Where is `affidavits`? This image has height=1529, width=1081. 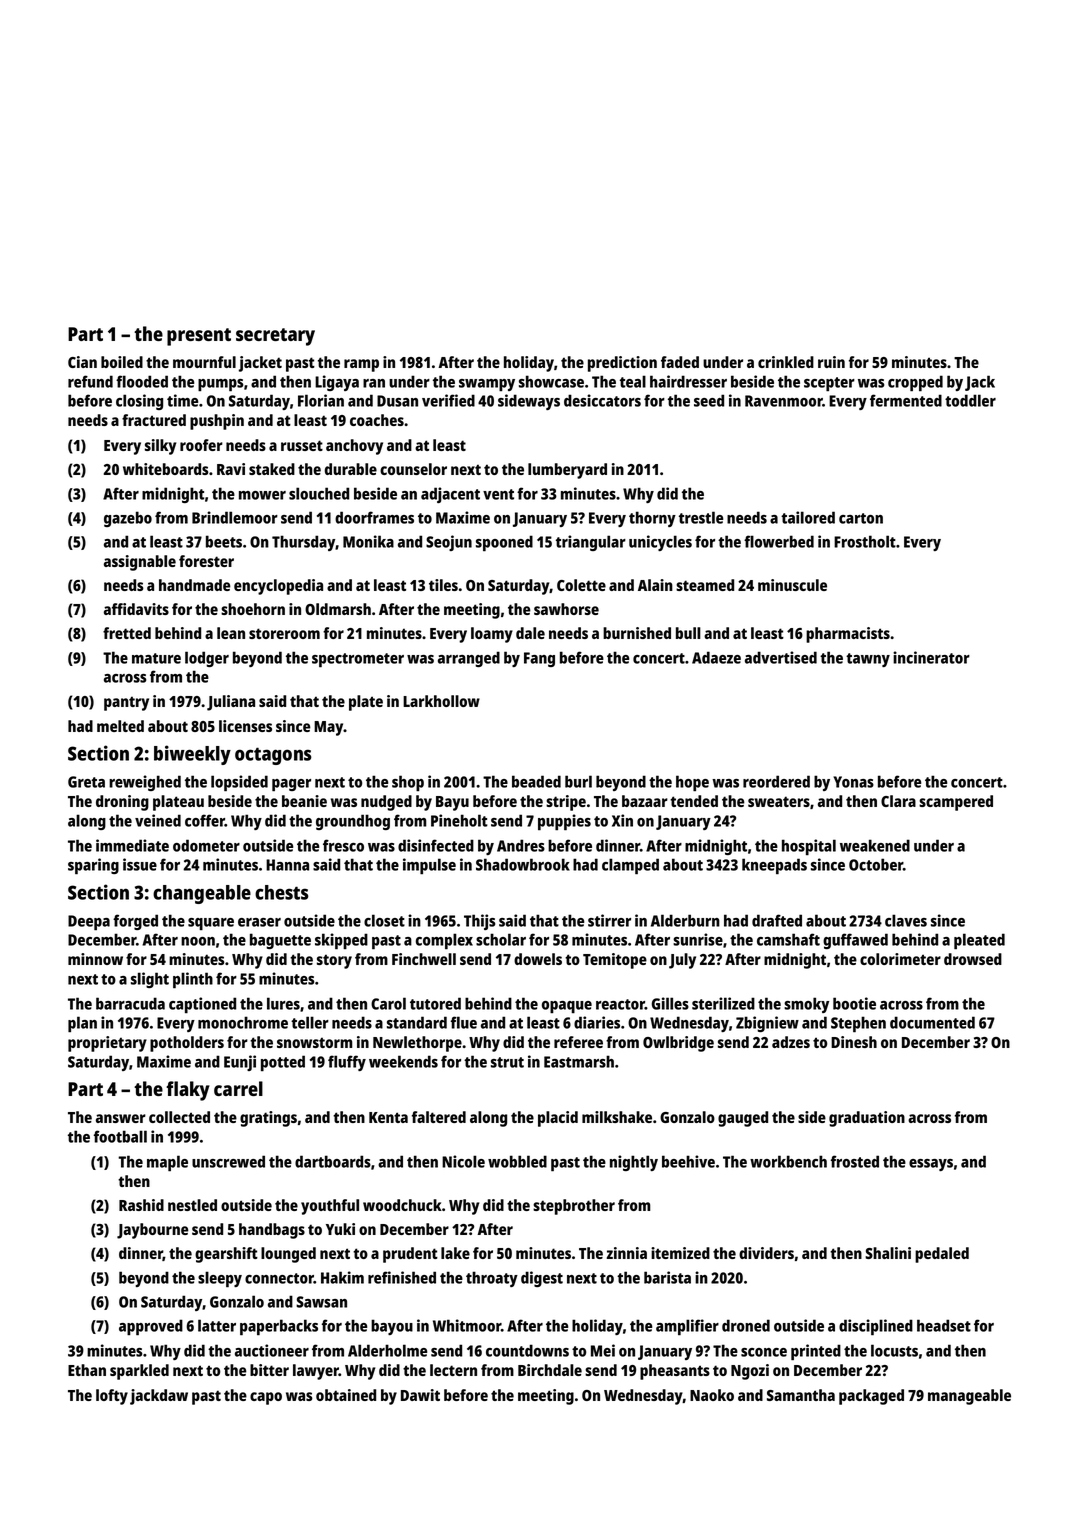
affidavits is located at coordinates (136, 609).
